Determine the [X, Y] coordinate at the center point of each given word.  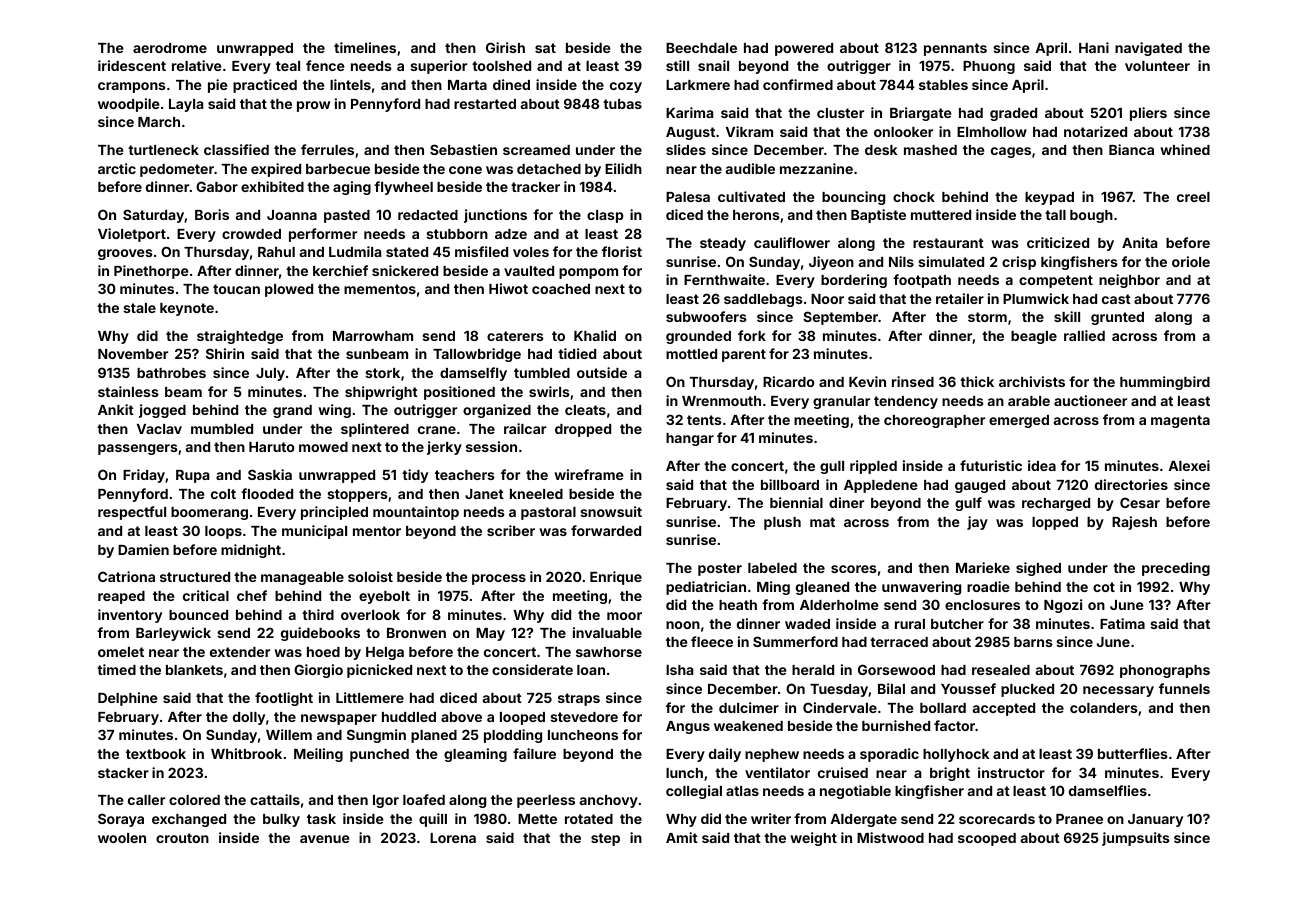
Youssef [968, 688]
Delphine [128, 699]
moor [624, 616]
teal [288, 66]
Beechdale [701, 48]
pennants [955, 49]
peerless [546, 801]
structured [195, 577]
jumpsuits [1136, 839]
